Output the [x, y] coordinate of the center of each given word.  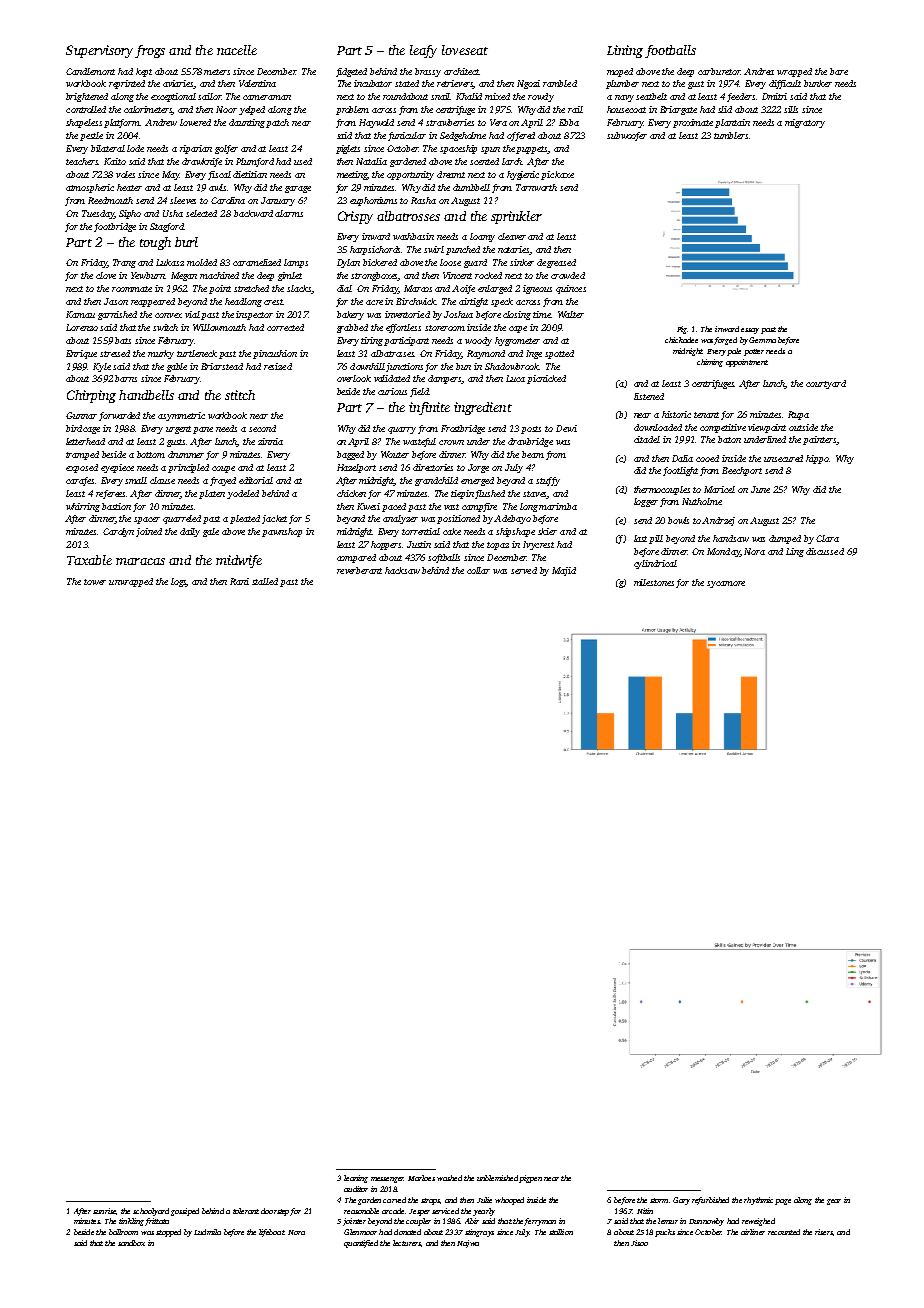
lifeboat [271, 1233]
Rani [239, 581]
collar [478, 570]
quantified [361, 1244]
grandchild [436, 481]
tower [95, 582]
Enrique [81, 354]
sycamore [726, 584]
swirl [434, 249]
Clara [827, 538]
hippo [817, 459]
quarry [402, 430]
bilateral [108, 148]
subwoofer [627, 136]
